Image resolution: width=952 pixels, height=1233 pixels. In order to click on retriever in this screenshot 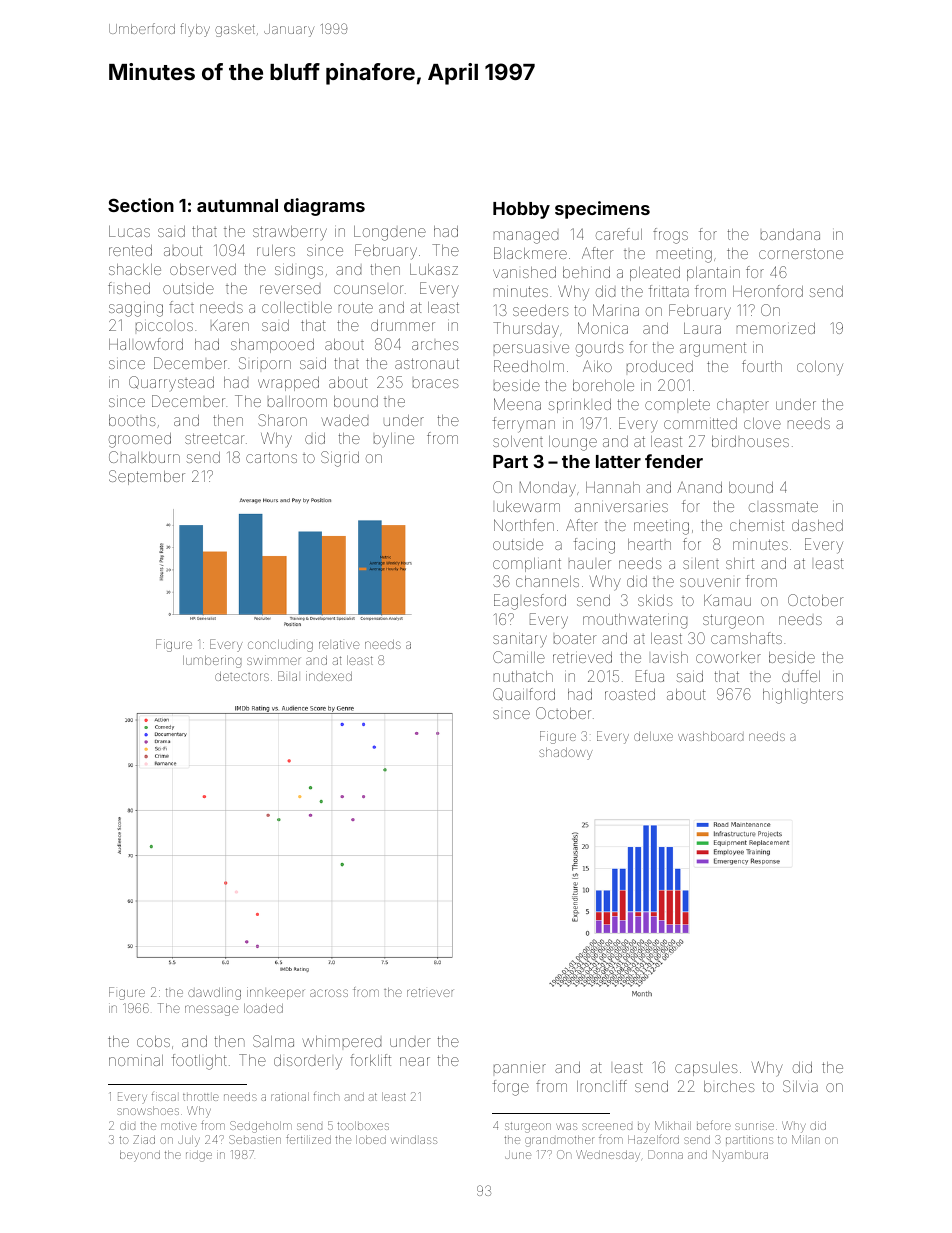, I will do `click(430, 992)`.
